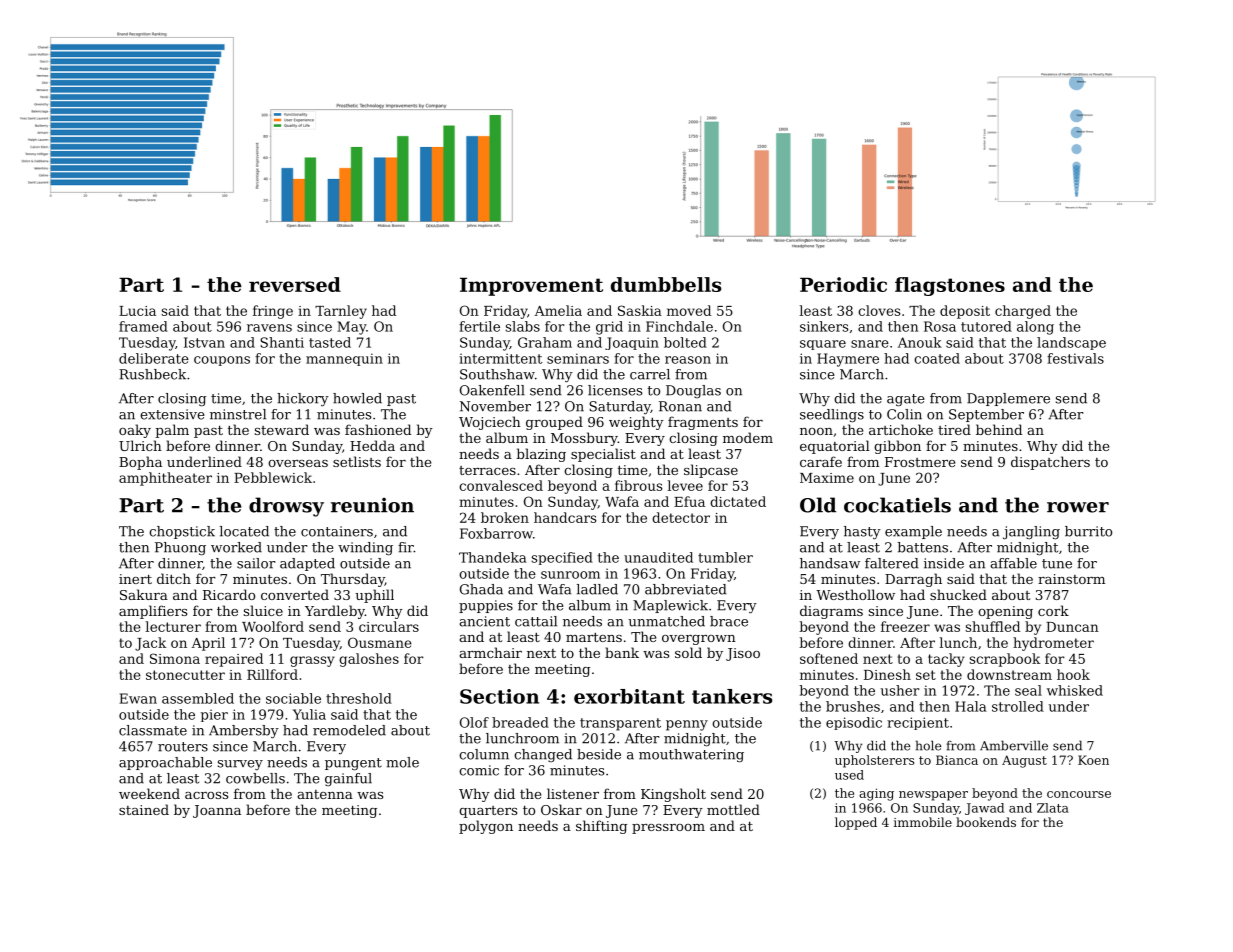 The image size is (1233, 952). Describe the element at coordinates (668, 829) in the document. I see `pressroom` at that location.
